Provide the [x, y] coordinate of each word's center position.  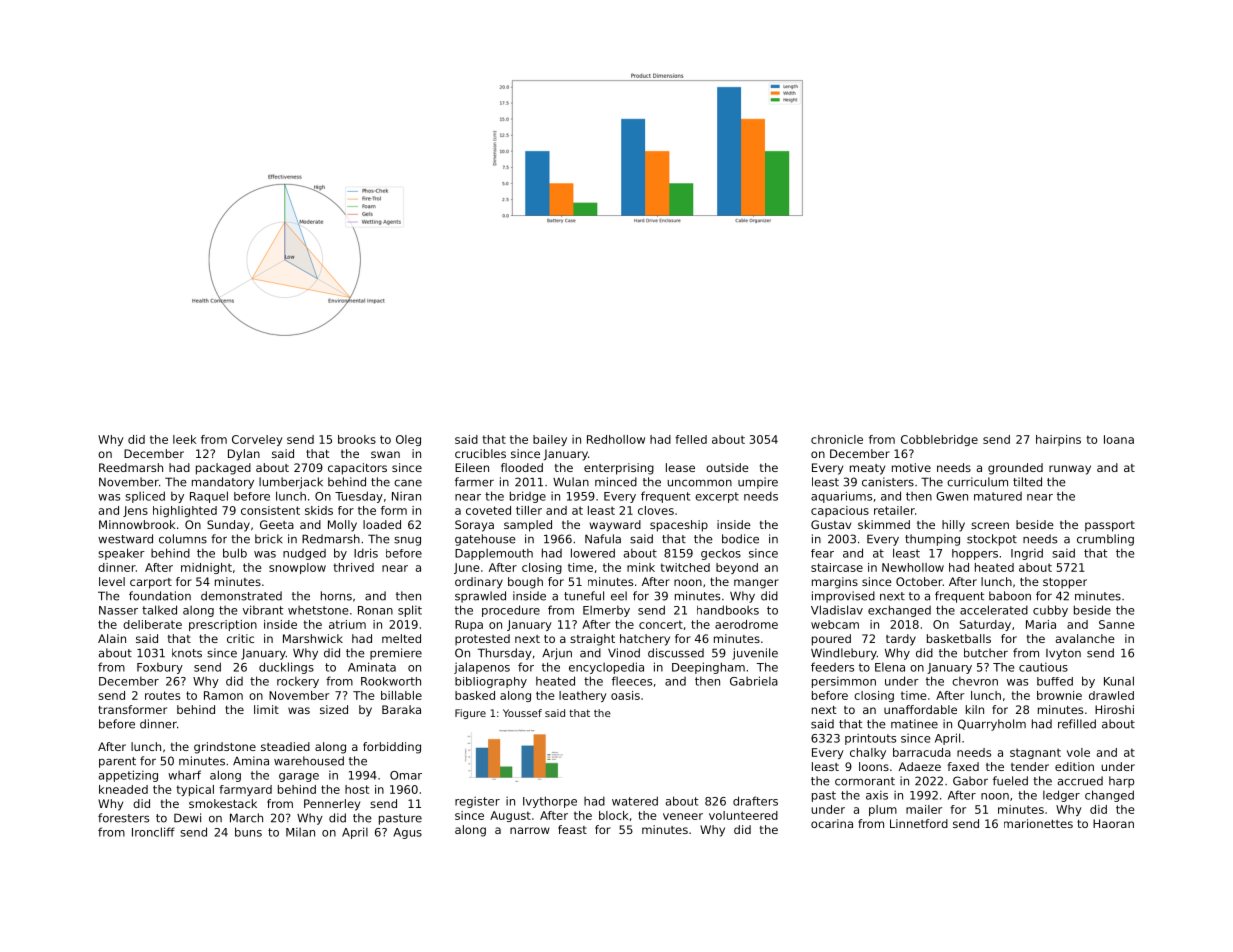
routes [162, 695]
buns [248, 832]
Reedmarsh [131, 467]
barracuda [922, 752]
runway [1070, 470]
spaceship [679, 526]
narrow [530, 830]
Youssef [522, 713]
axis [877, 795]
